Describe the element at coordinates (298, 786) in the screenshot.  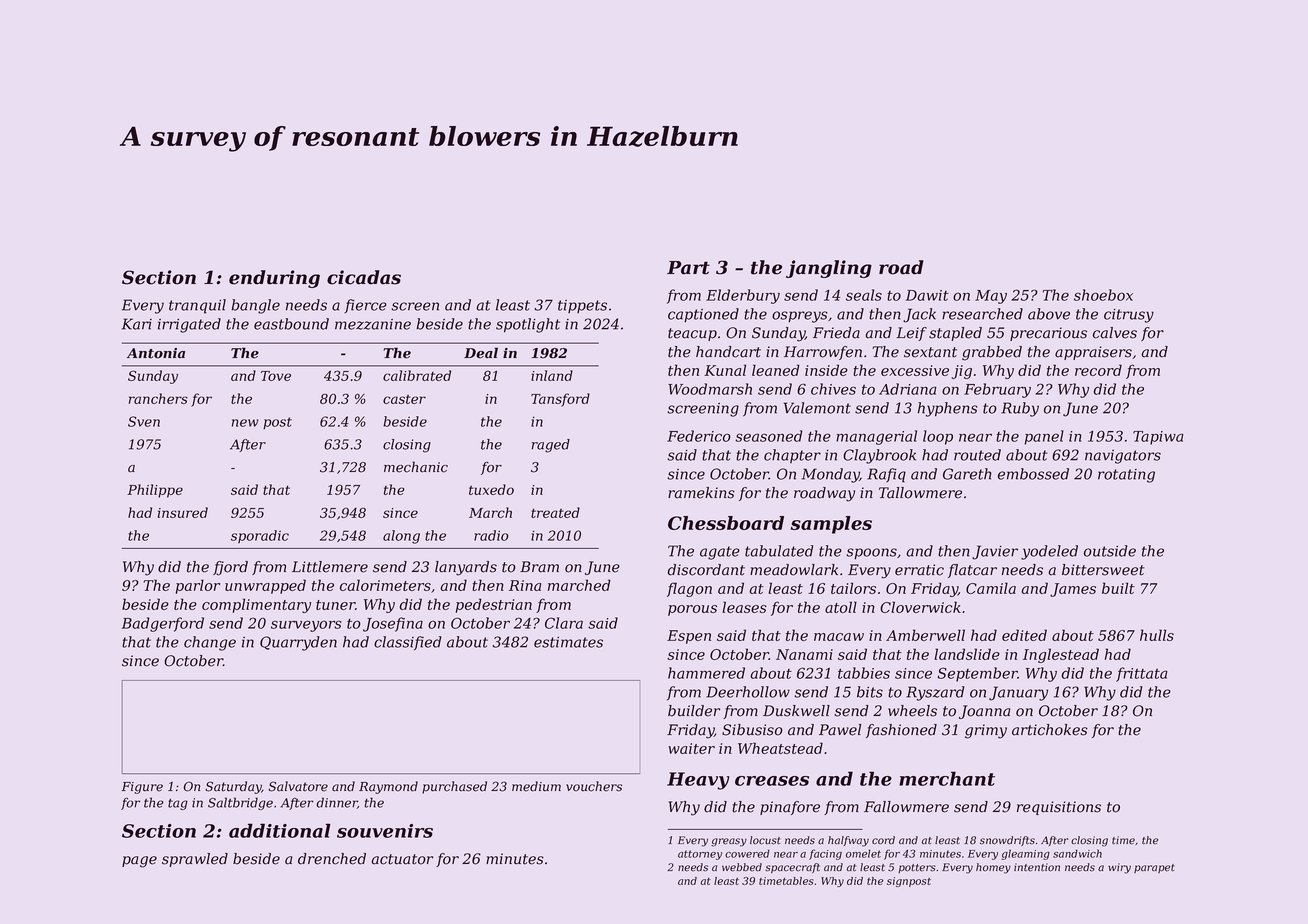
I see `Salvatore` at that location.
